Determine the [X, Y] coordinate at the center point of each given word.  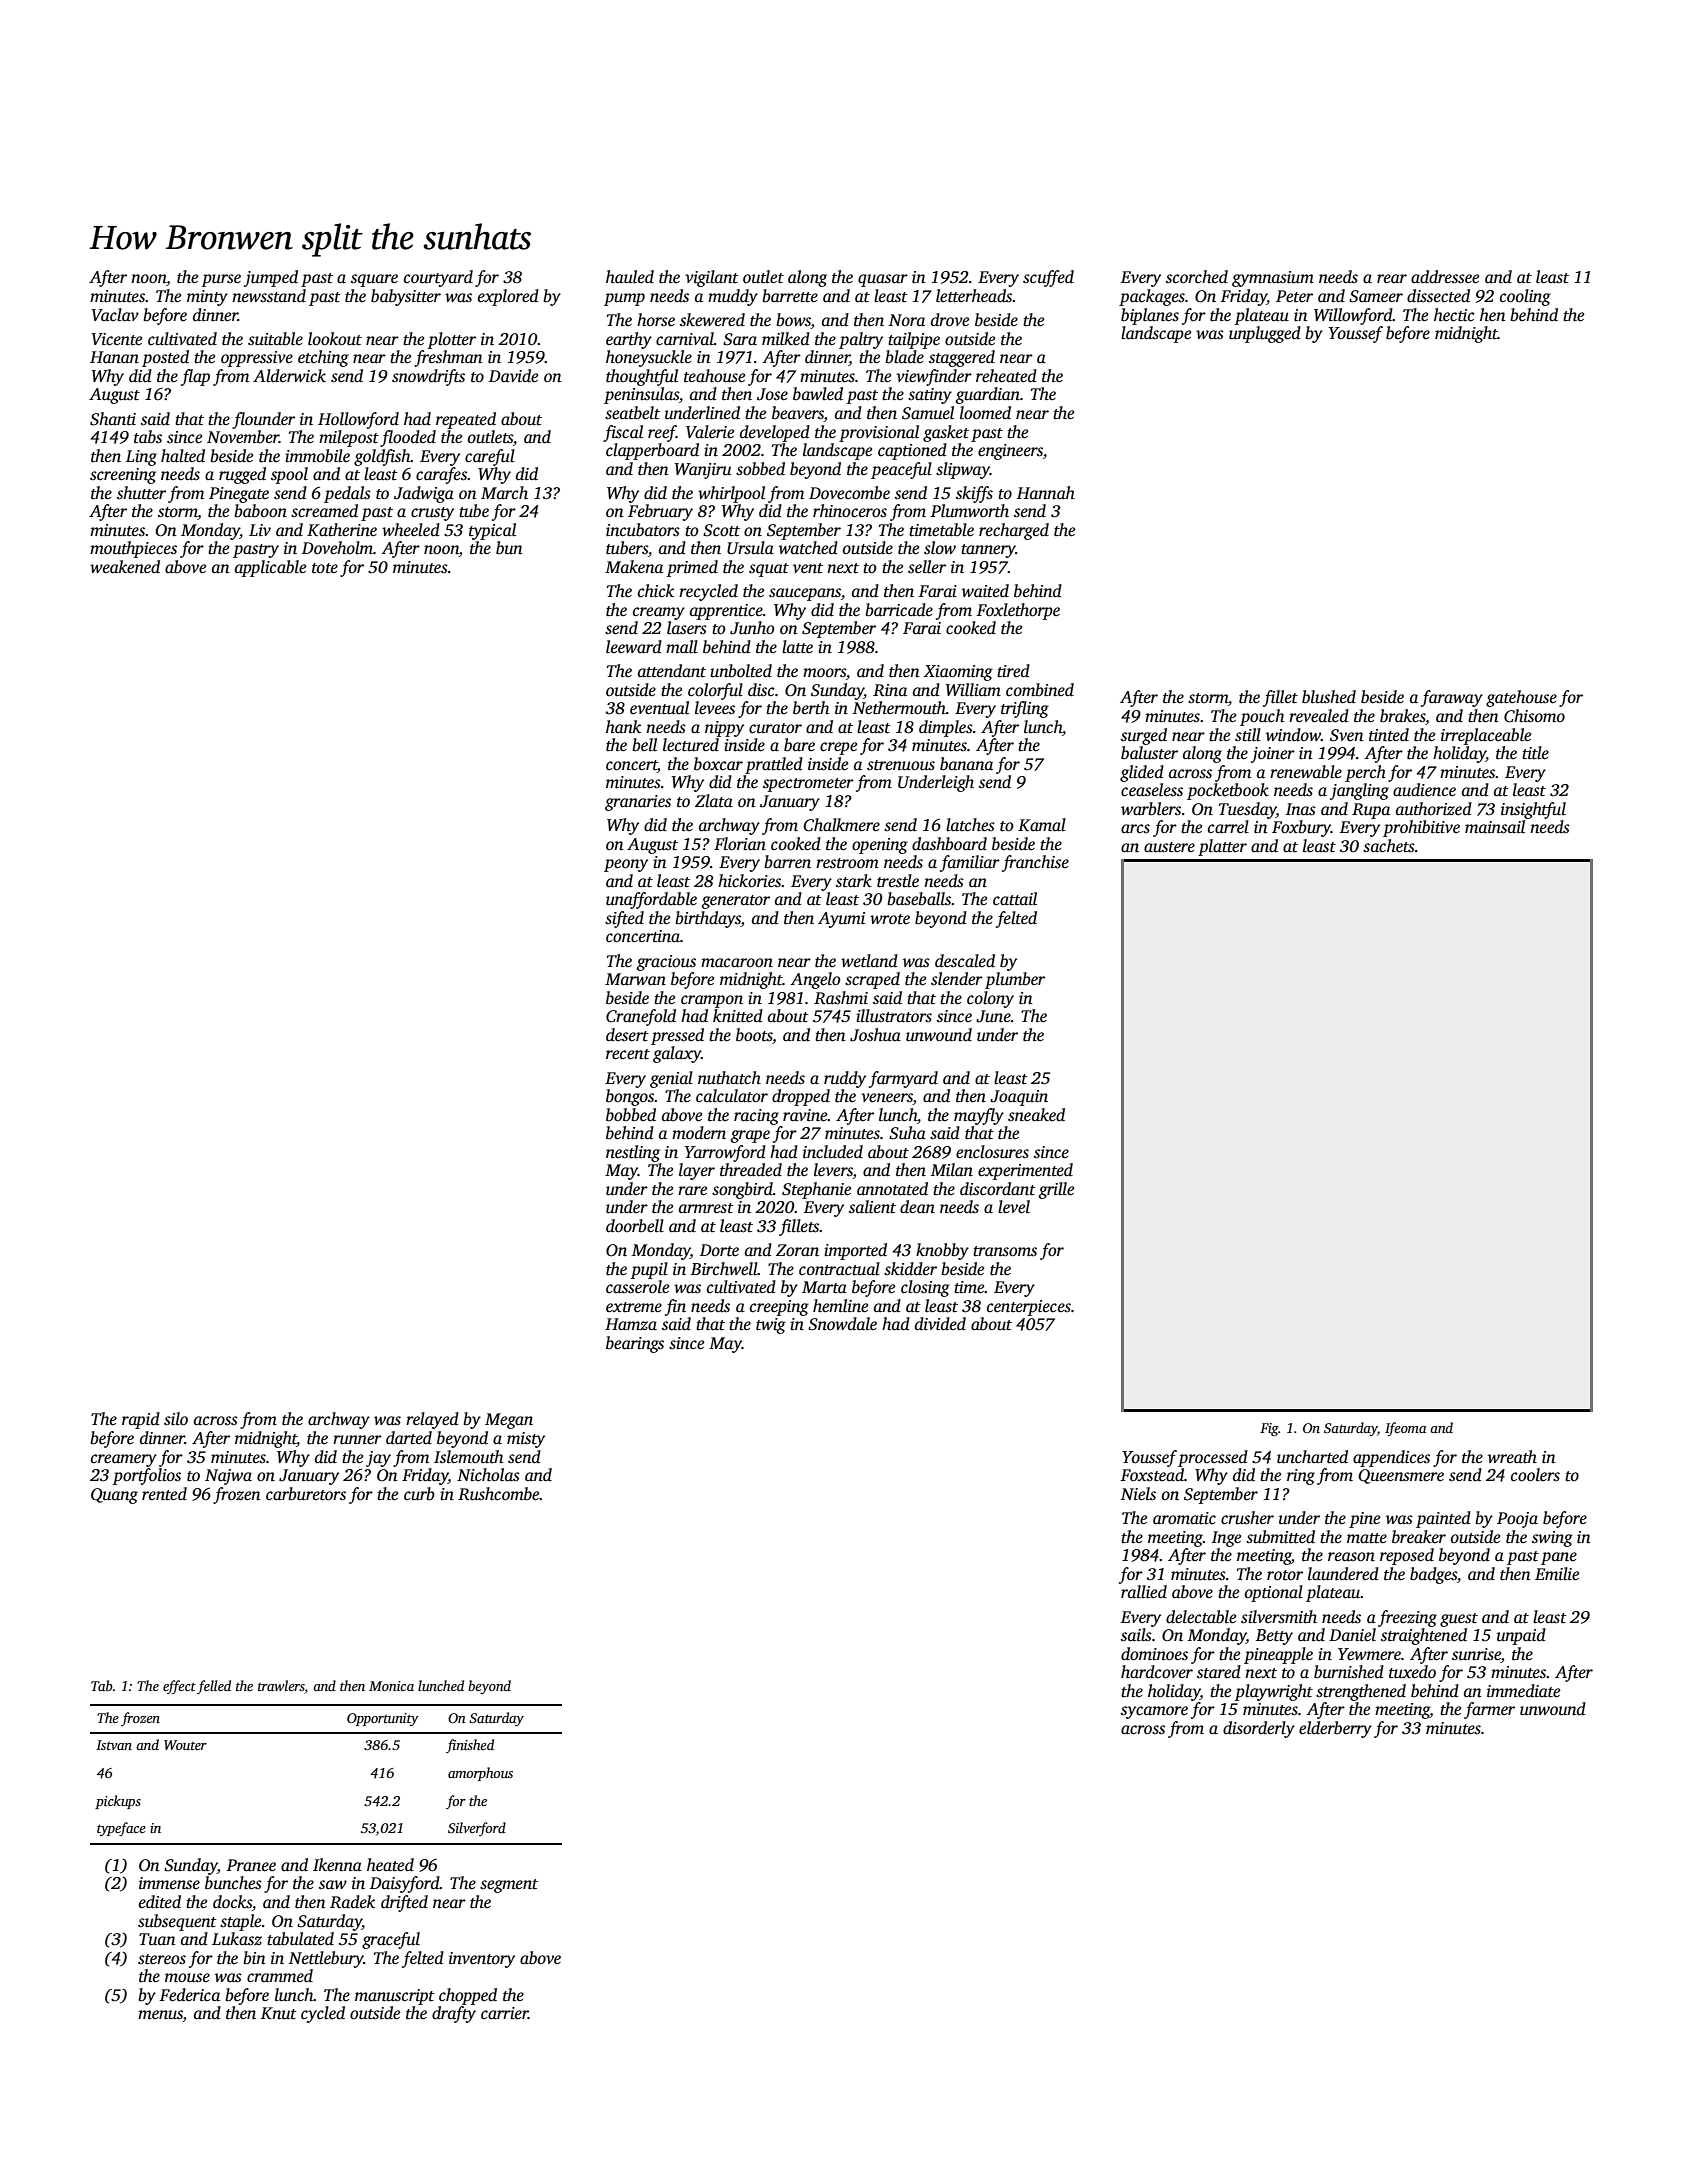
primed [692, 568]
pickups [118, 1802]
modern [699, 1132]
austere [1169, 847]
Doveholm [337, 548]
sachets [1389, 846]
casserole [637, 1287]
